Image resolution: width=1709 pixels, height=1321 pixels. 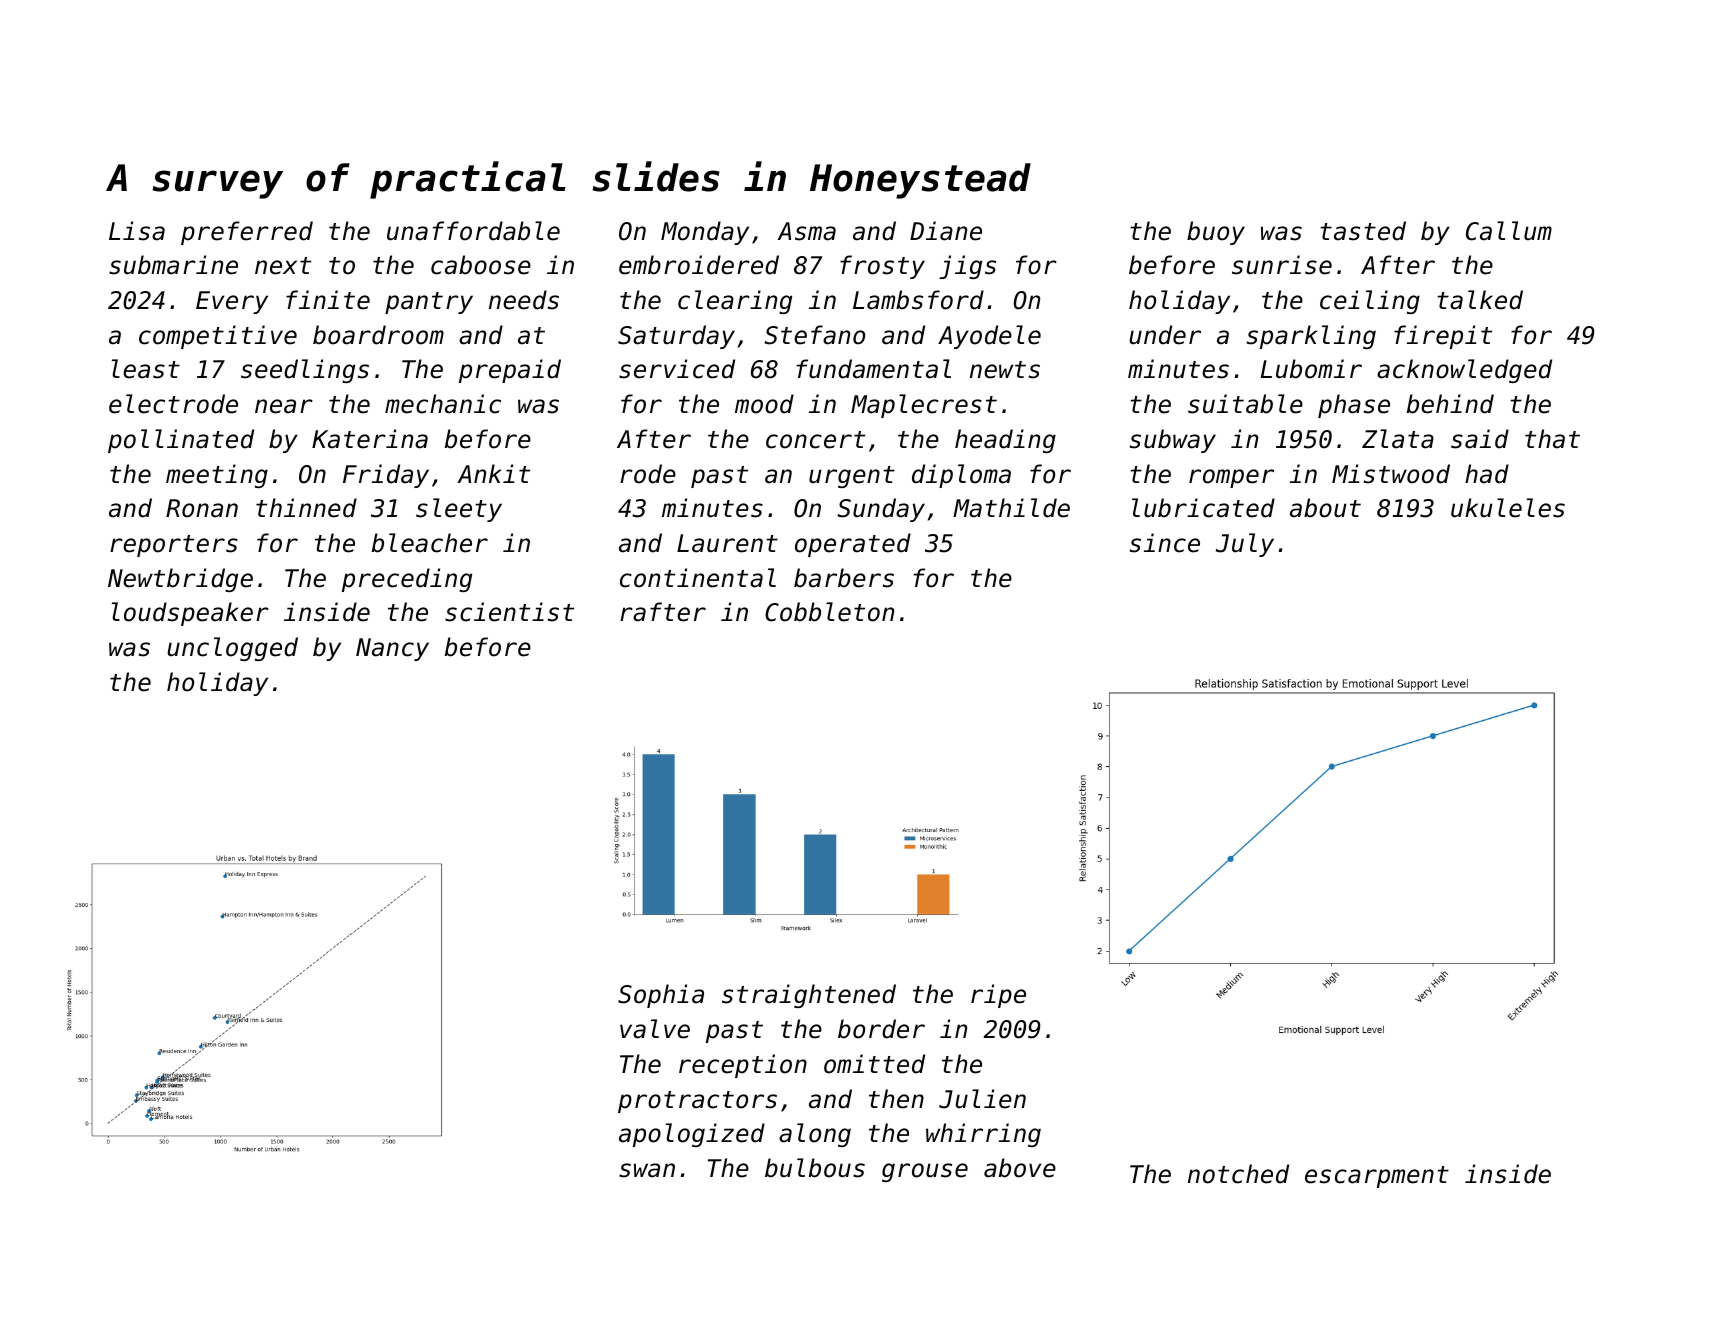 I want to click on Lisa, so click(x=137, y=231).
